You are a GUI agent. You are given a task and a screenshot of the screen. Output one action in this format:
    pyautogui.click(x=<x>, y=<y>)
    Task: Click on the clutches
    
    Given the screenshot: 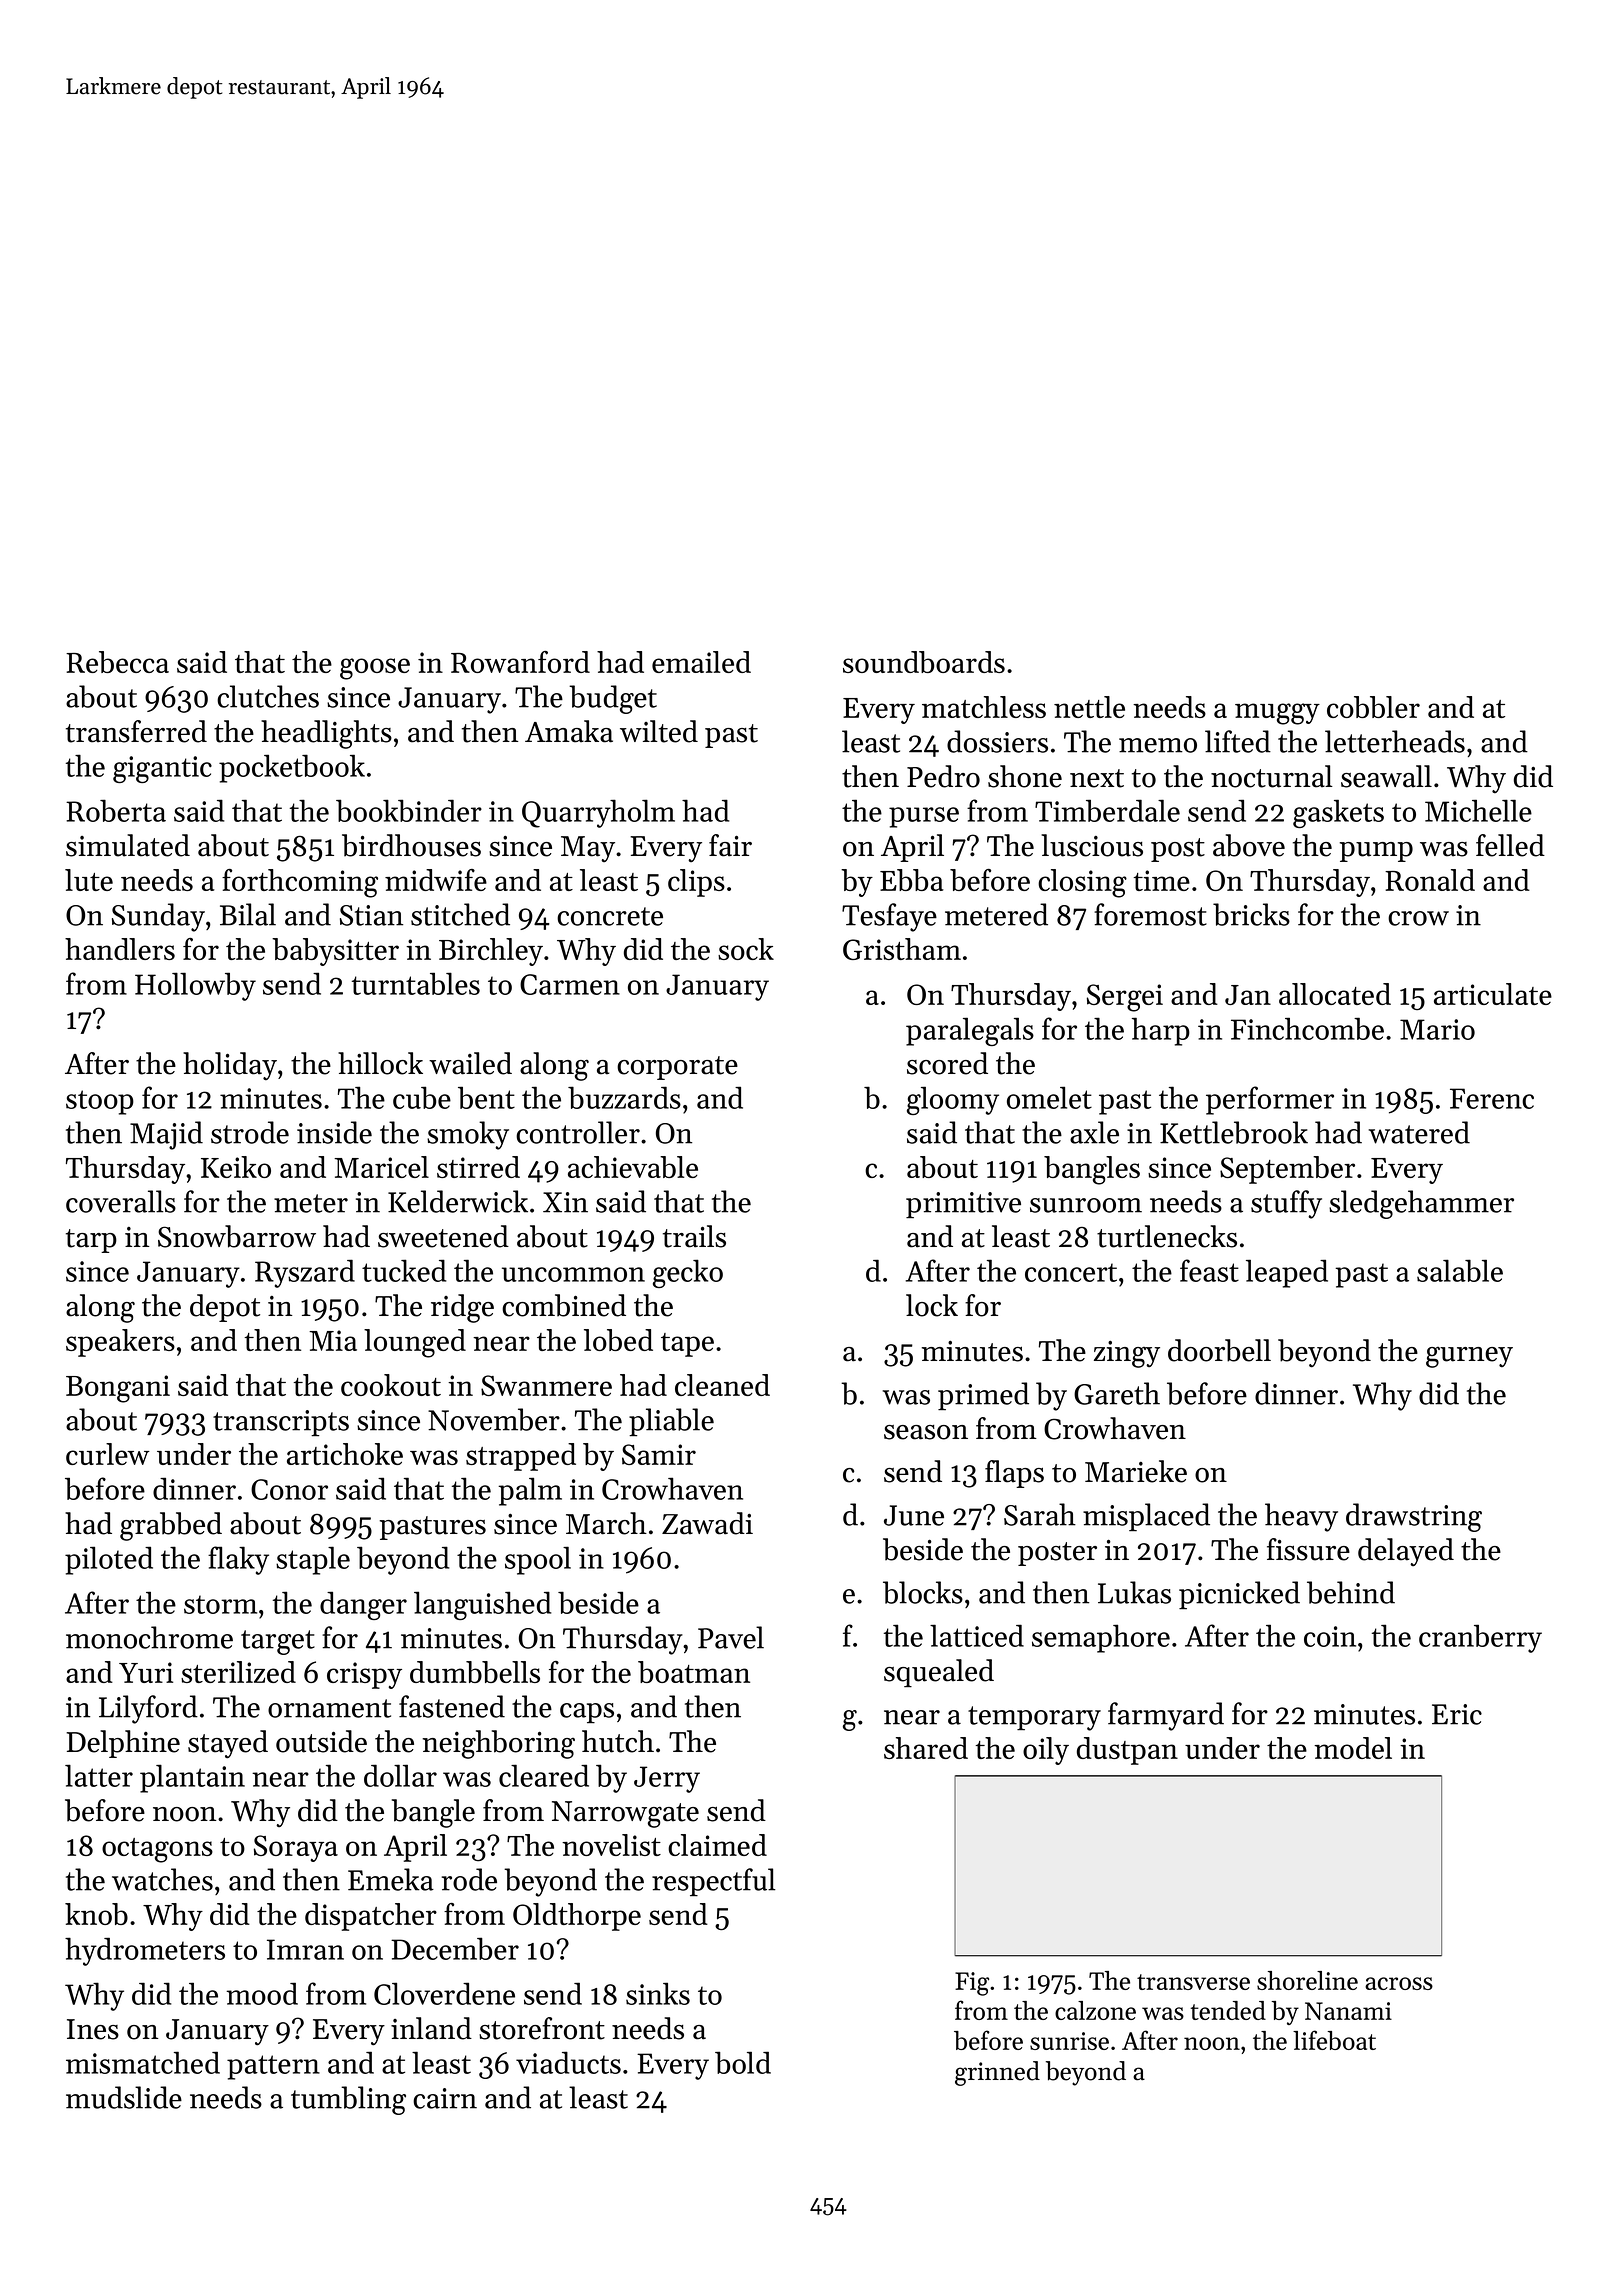 What is the action you would take?
    pyautogui.click(x=268, y=696)
